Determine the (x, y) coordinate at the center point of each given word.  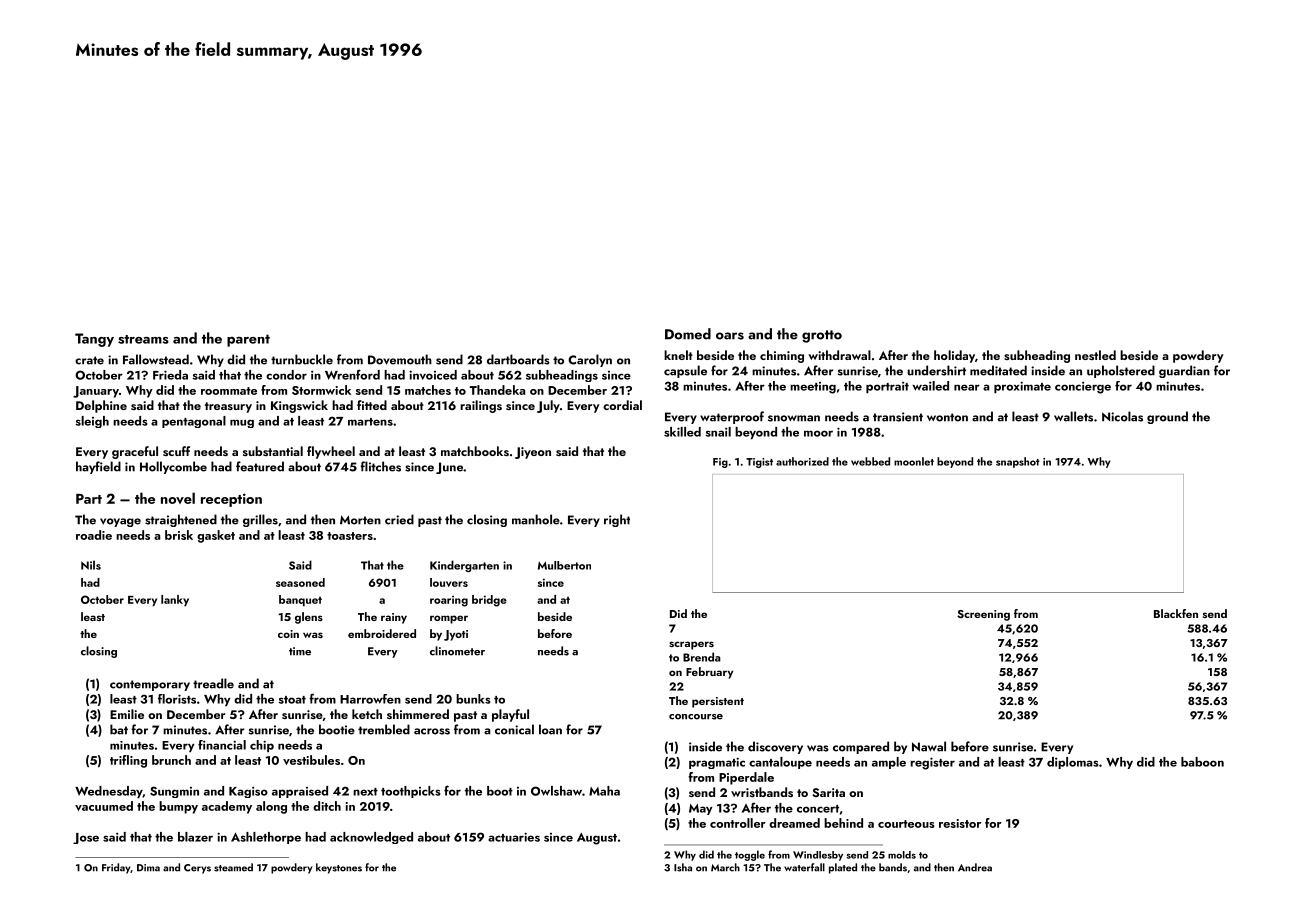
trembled (384, 729)
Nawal (929, 746)
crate (89, 360)
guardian (1184, 371)
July (548, 406)
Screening (983, 615)
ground (1167, 417)
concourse (696, 717)
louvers (449, 582)
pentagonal (194, 422)
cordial (622, 405)
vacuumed (104, 806)
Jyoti (456, 635)
